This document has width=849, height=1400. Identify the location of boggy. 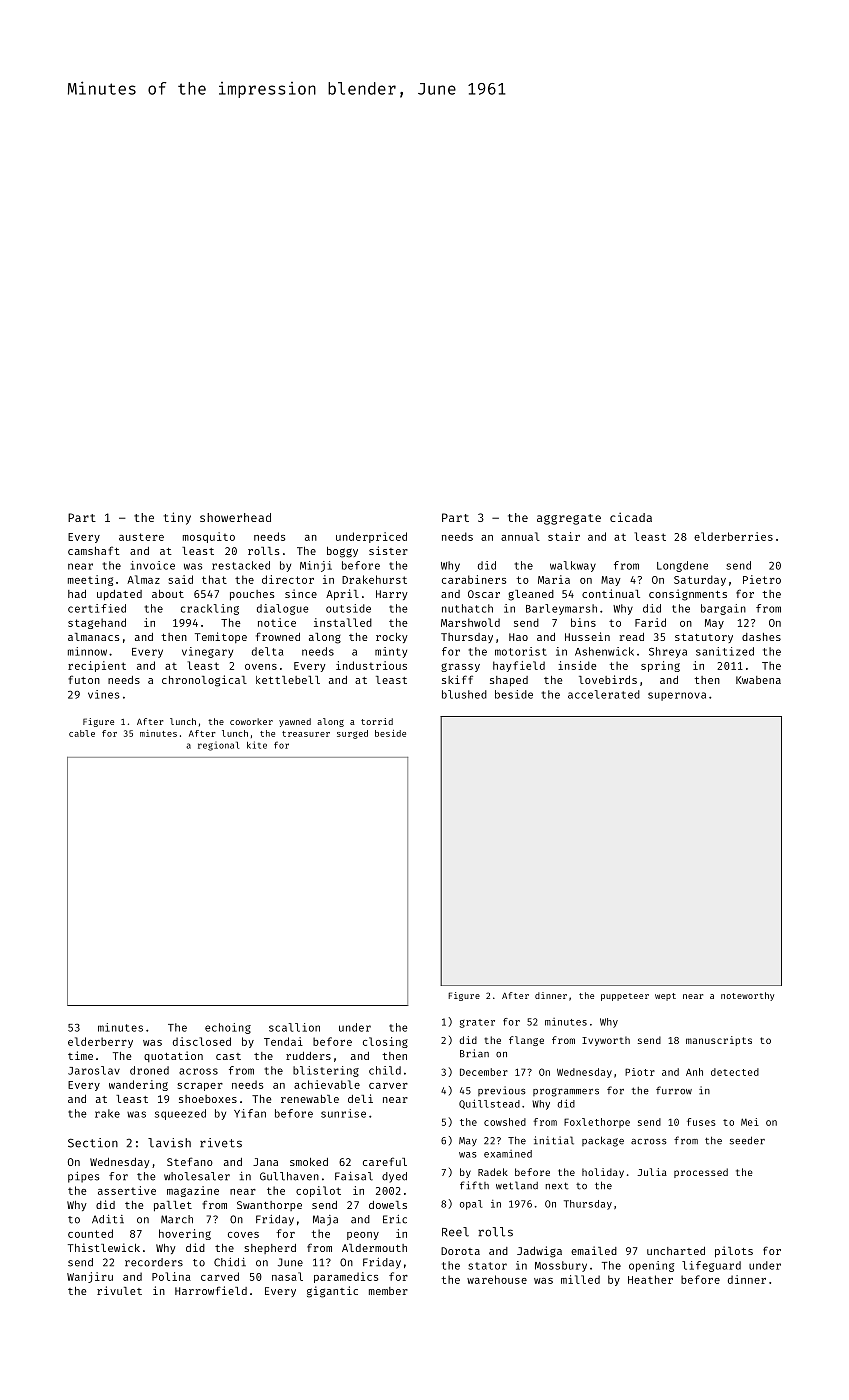
(342, 552).
